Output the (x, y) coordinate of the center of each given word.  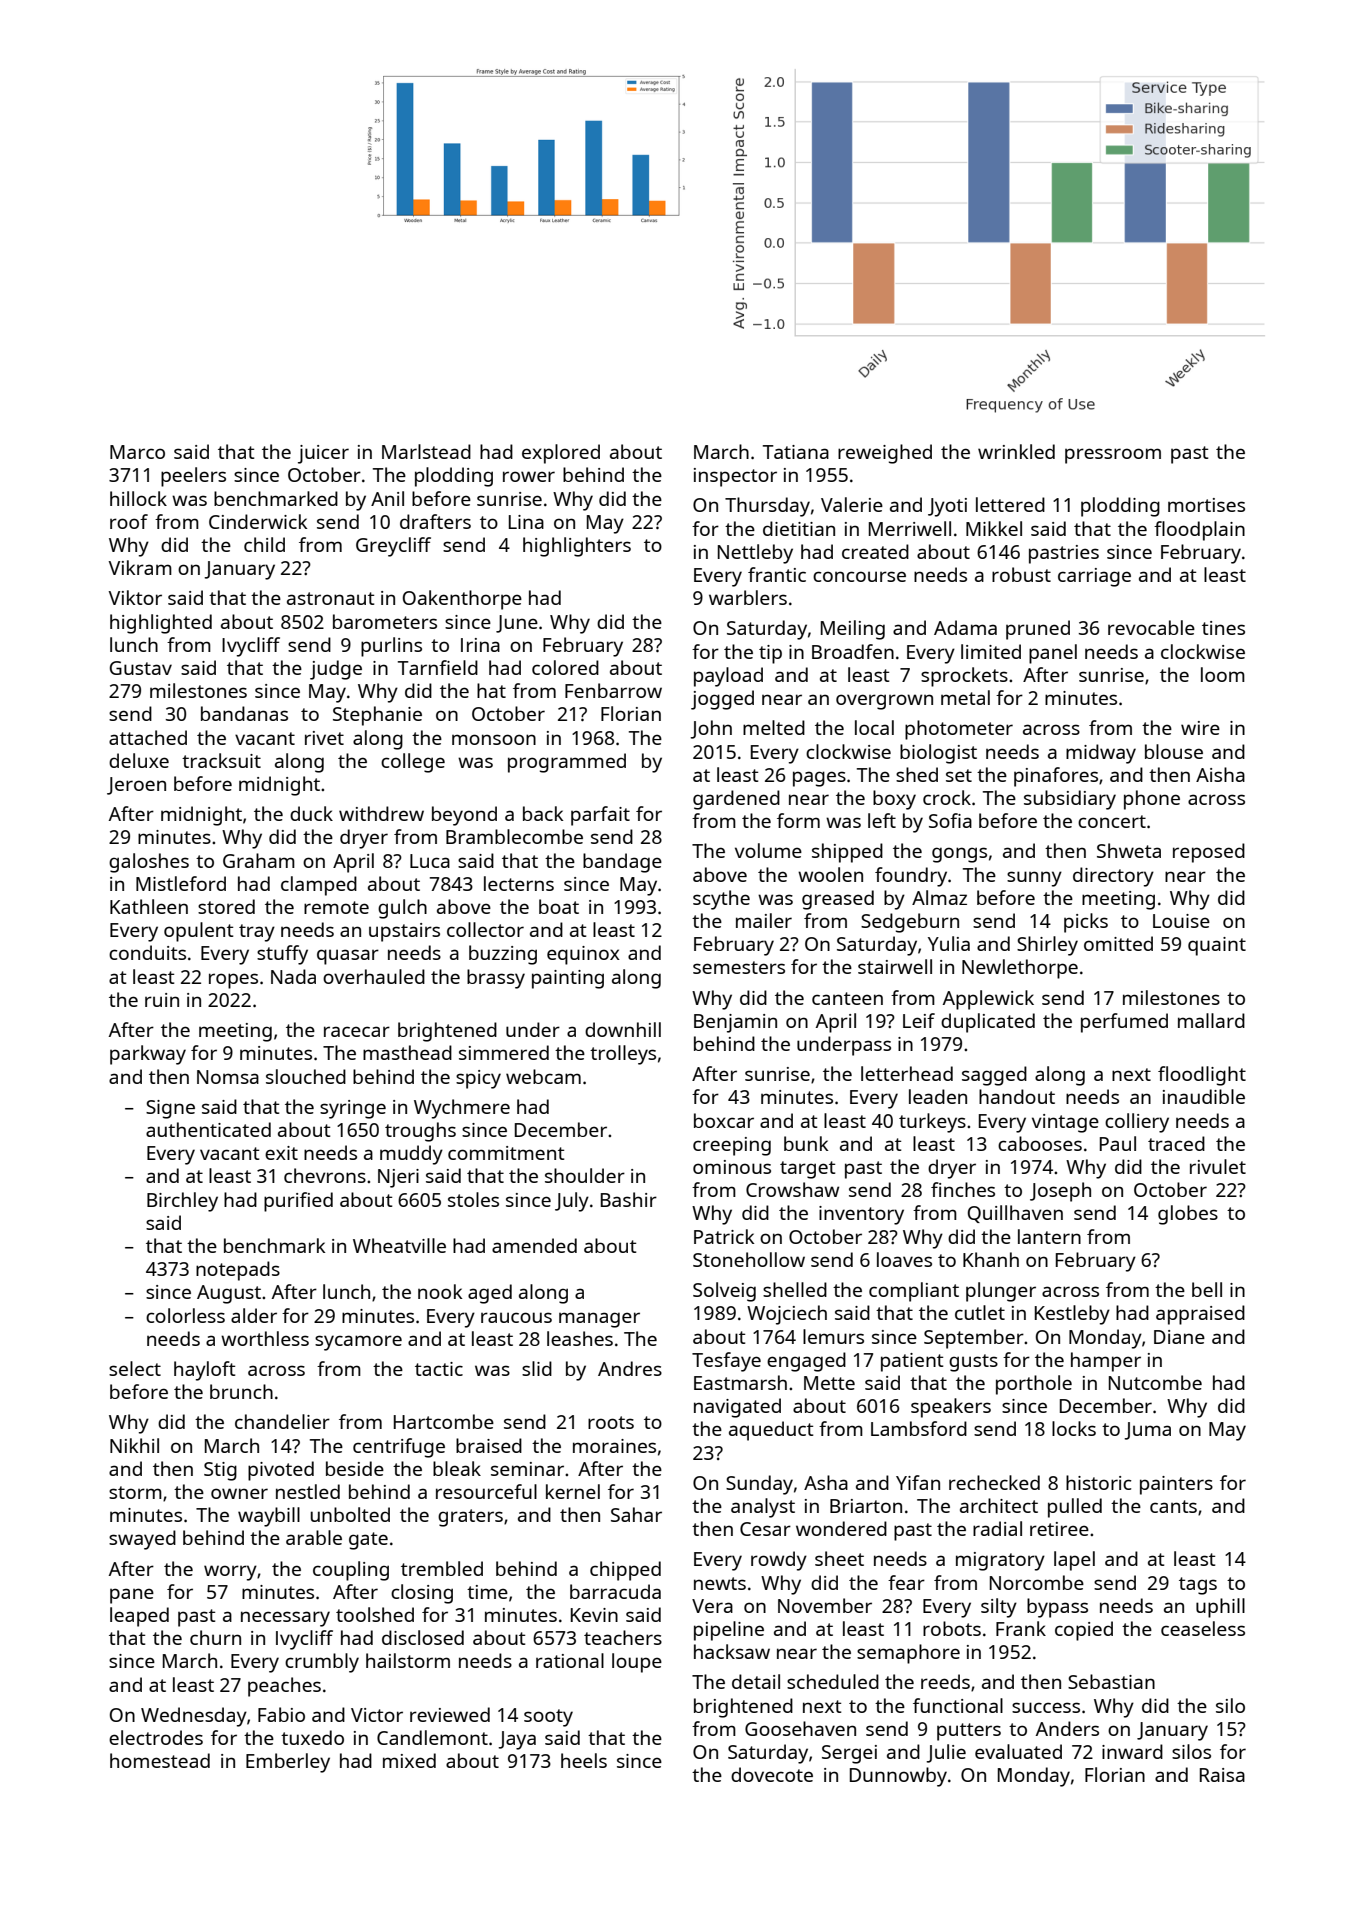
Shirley (1047, 946)
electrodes (156, 1737)
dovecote (772, 1774)
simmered (504, 1052)
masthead (407, 1052)
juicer (323, 454)
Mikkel (994, 528)
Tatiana (796, 452)
